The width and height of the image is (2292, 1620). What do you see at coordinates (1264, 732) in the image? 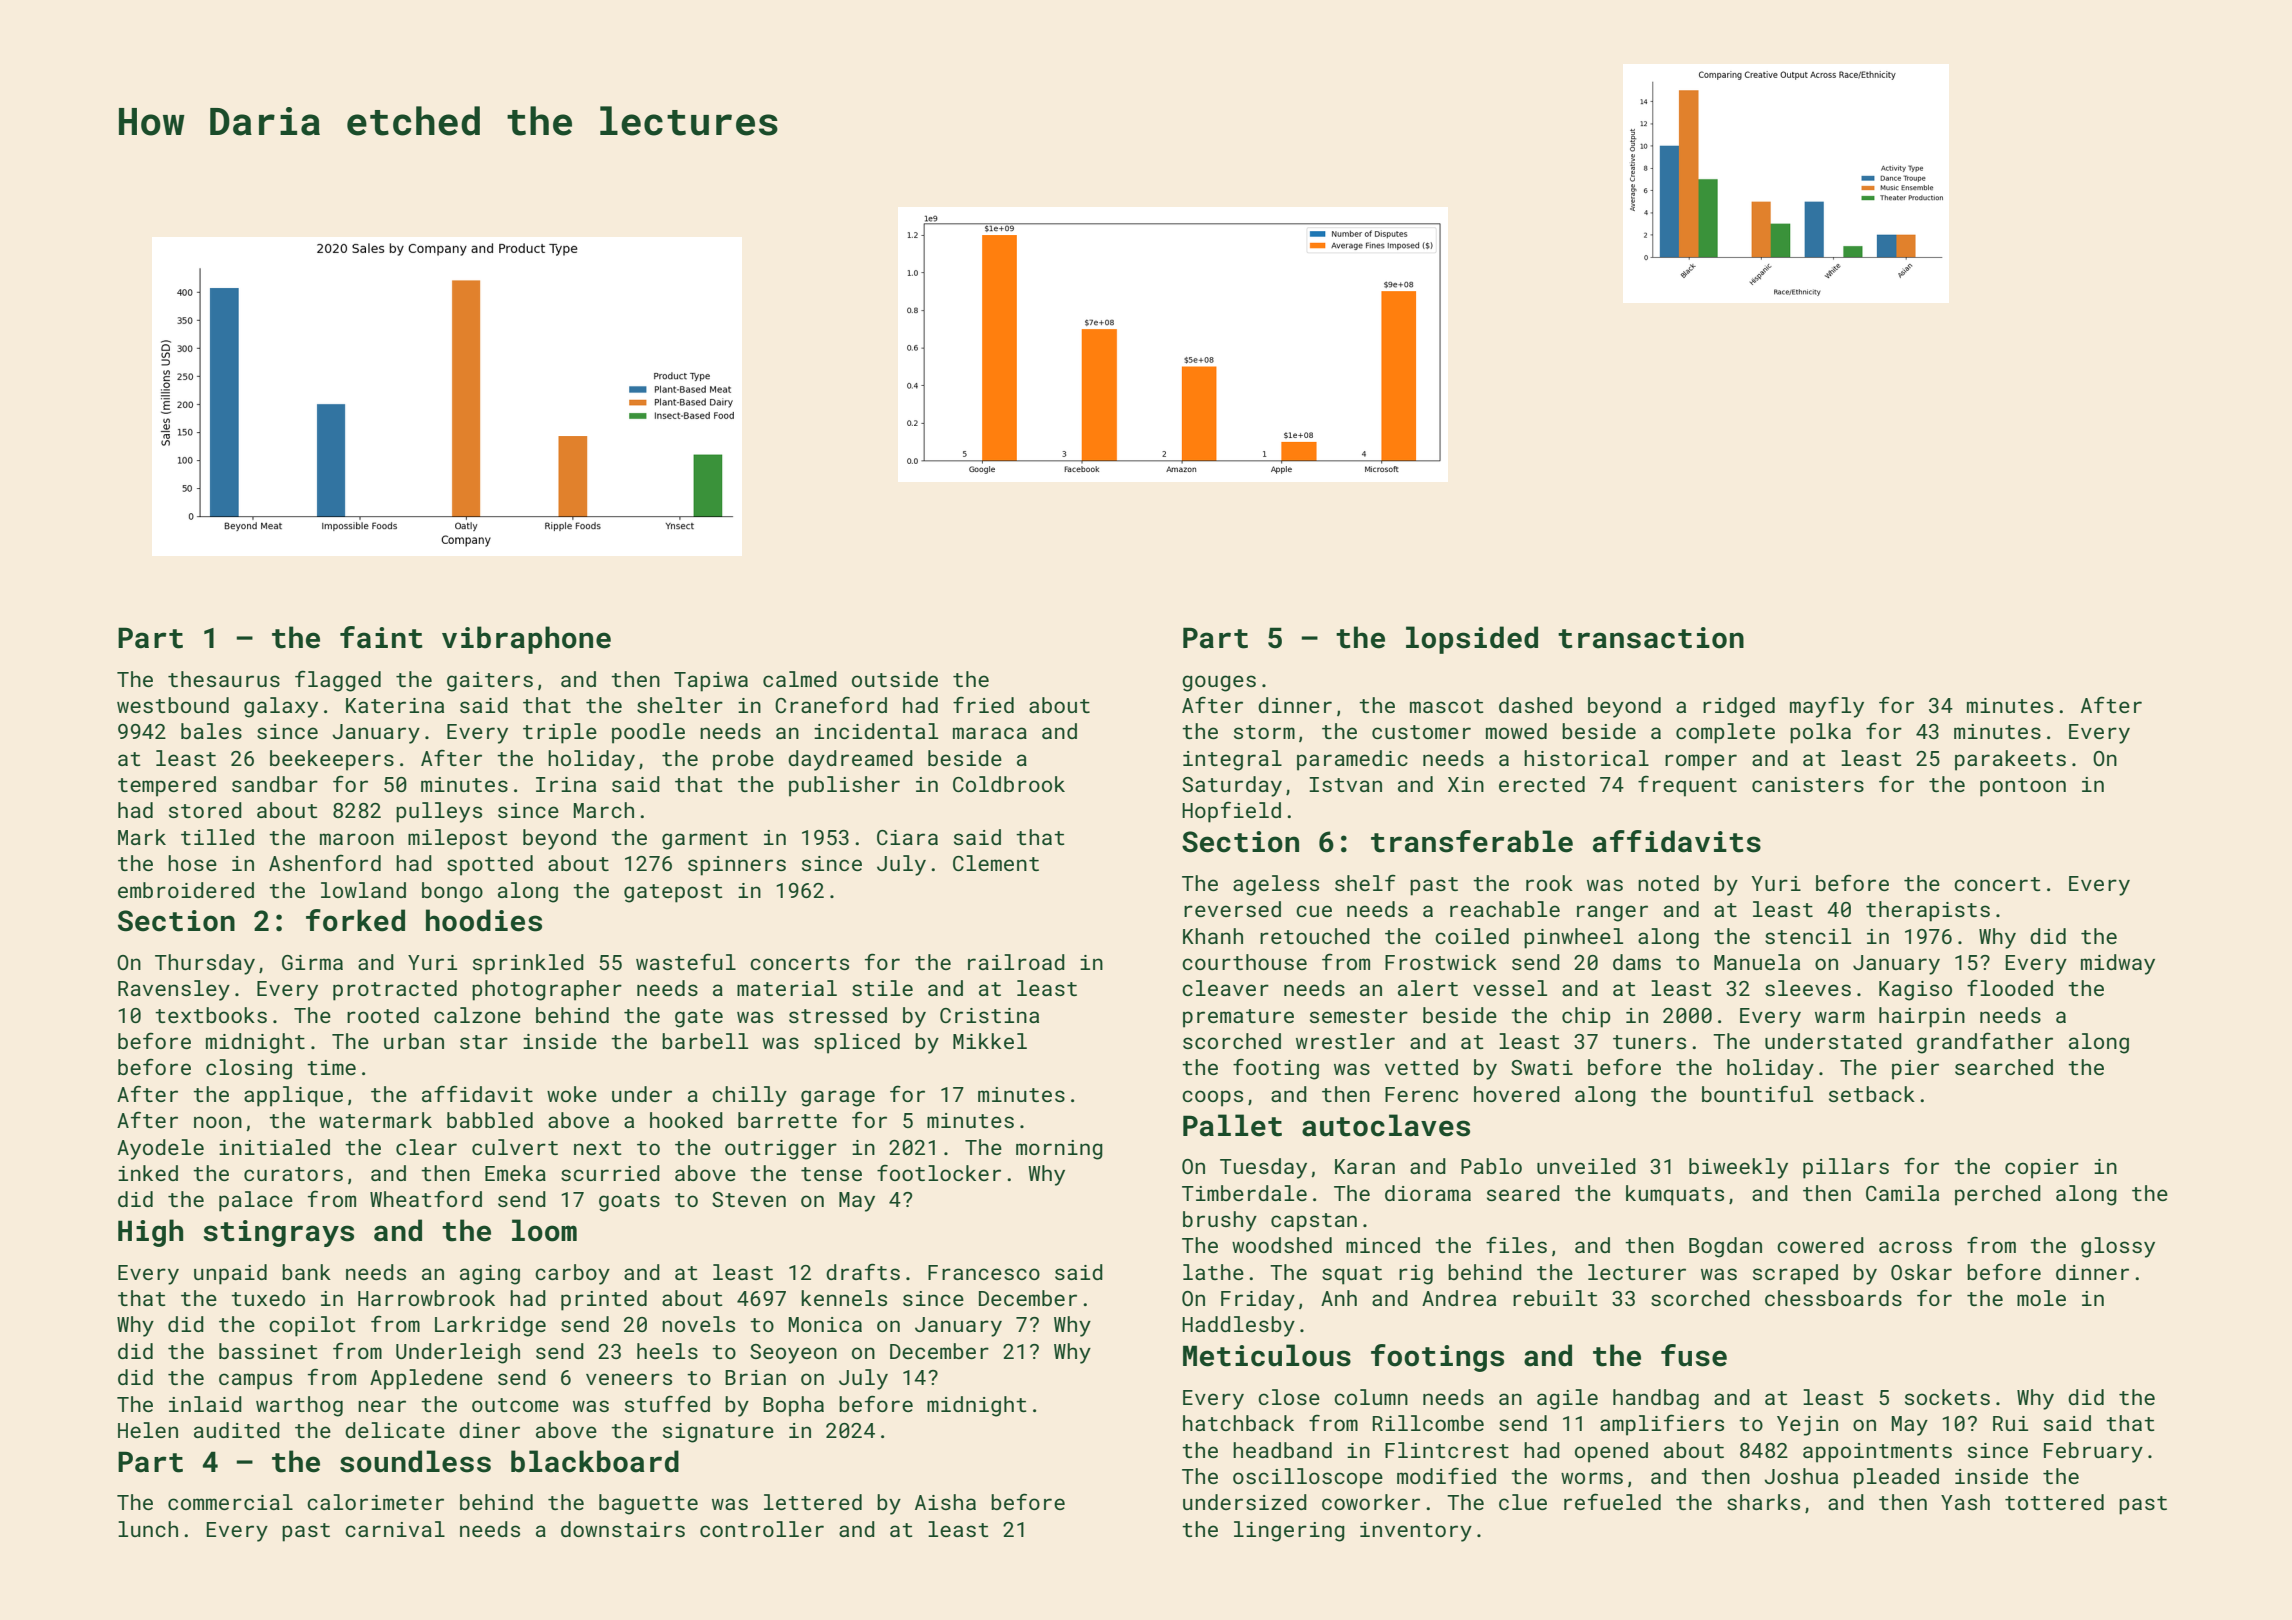
I see `storm` at bounding box center [1264, 732].
